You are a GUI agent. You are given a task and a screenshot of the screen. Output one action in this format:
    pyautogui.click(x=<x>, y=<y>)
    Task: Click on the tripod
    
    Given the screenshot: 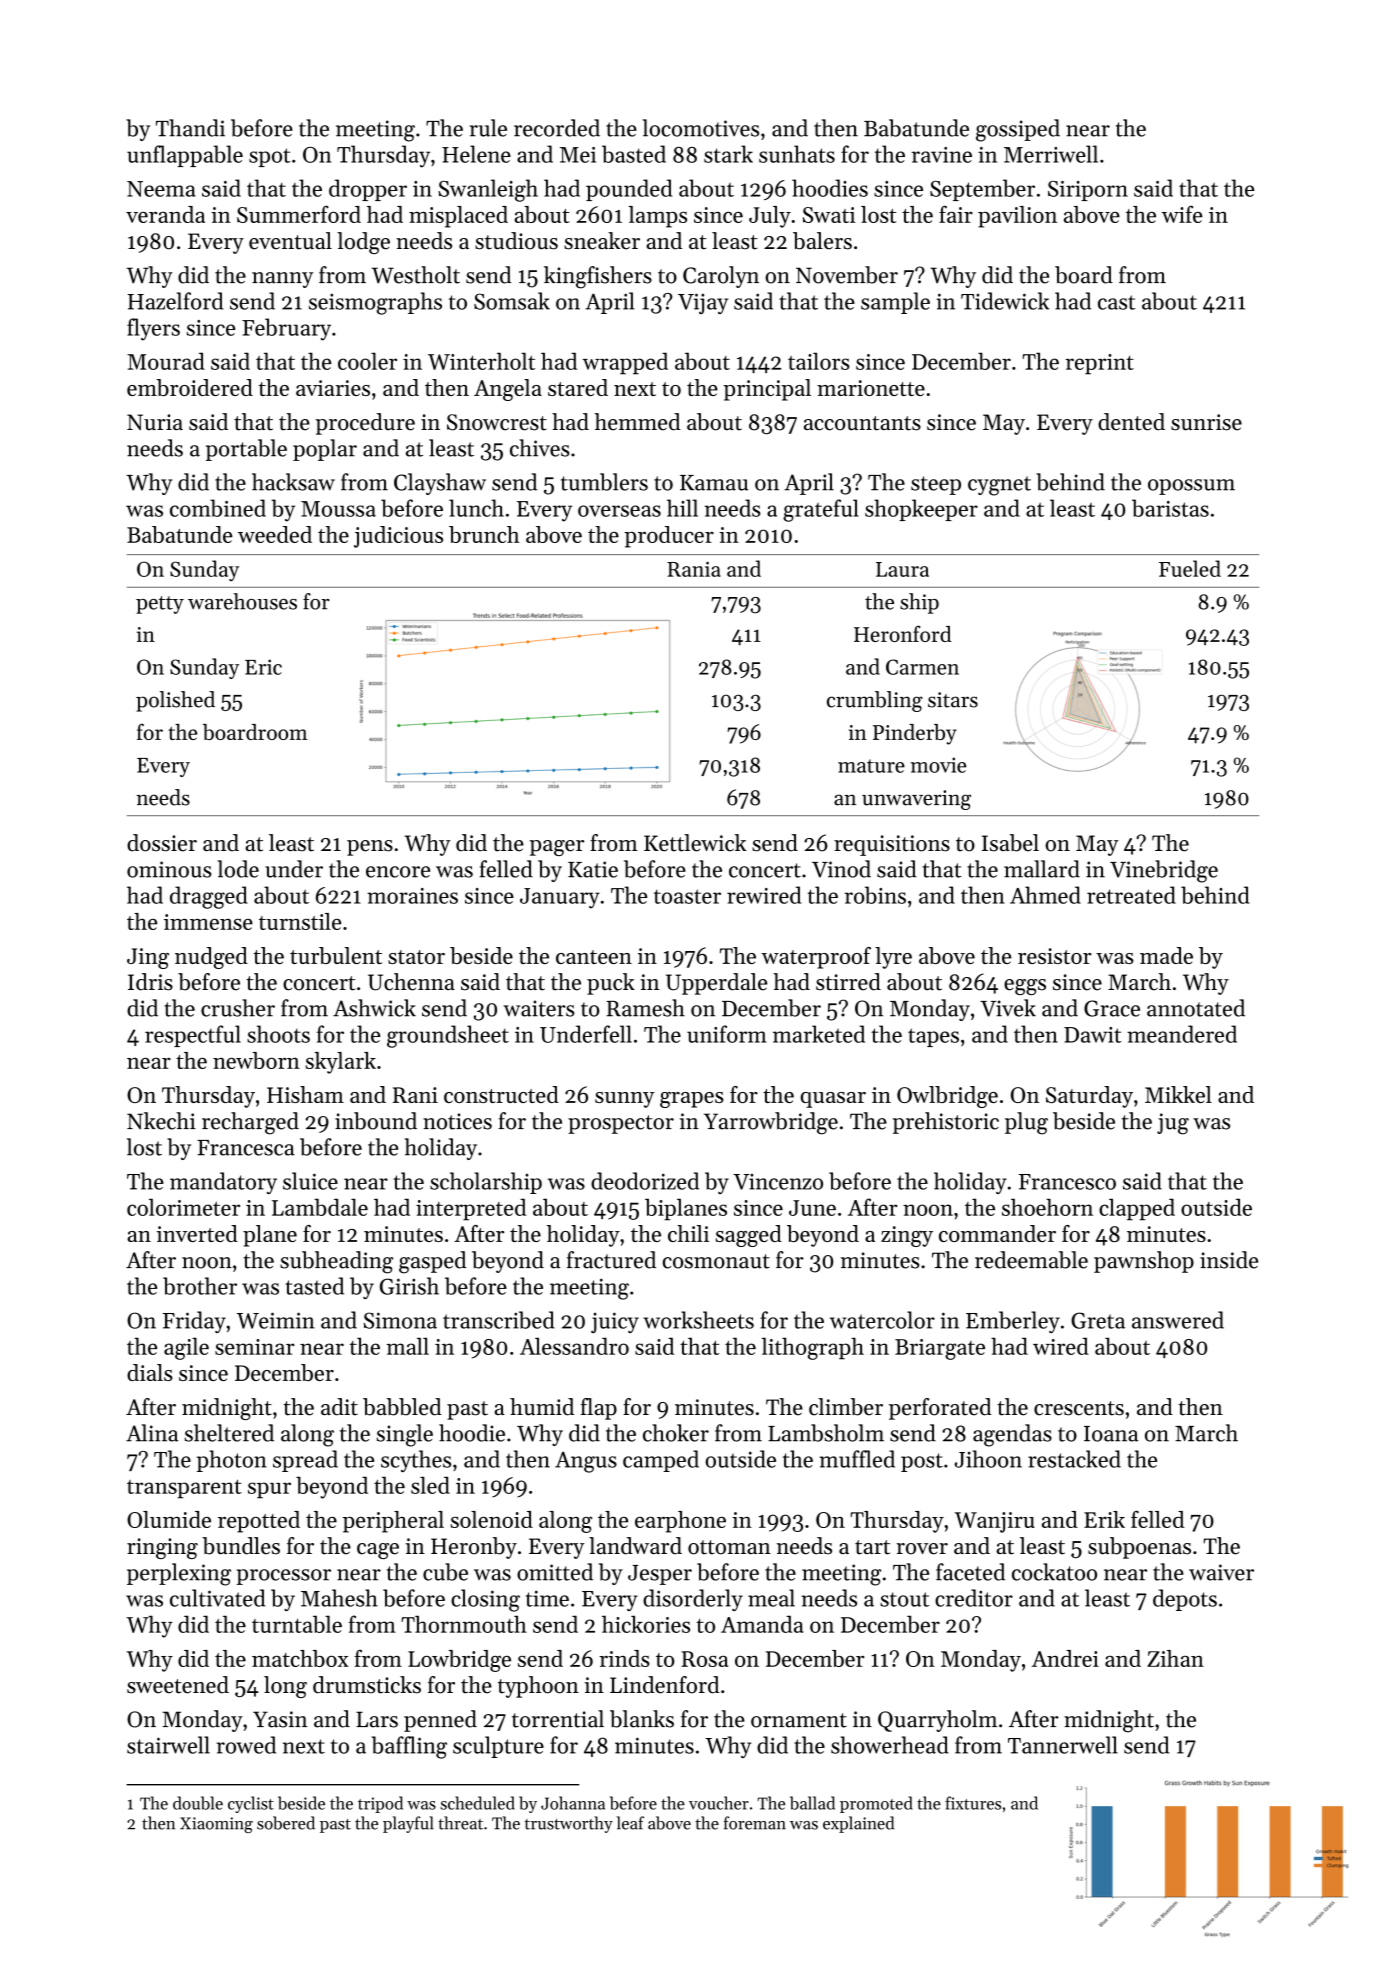 What is the action you would take?
    pyautogui.click(x=380, y=1804)
